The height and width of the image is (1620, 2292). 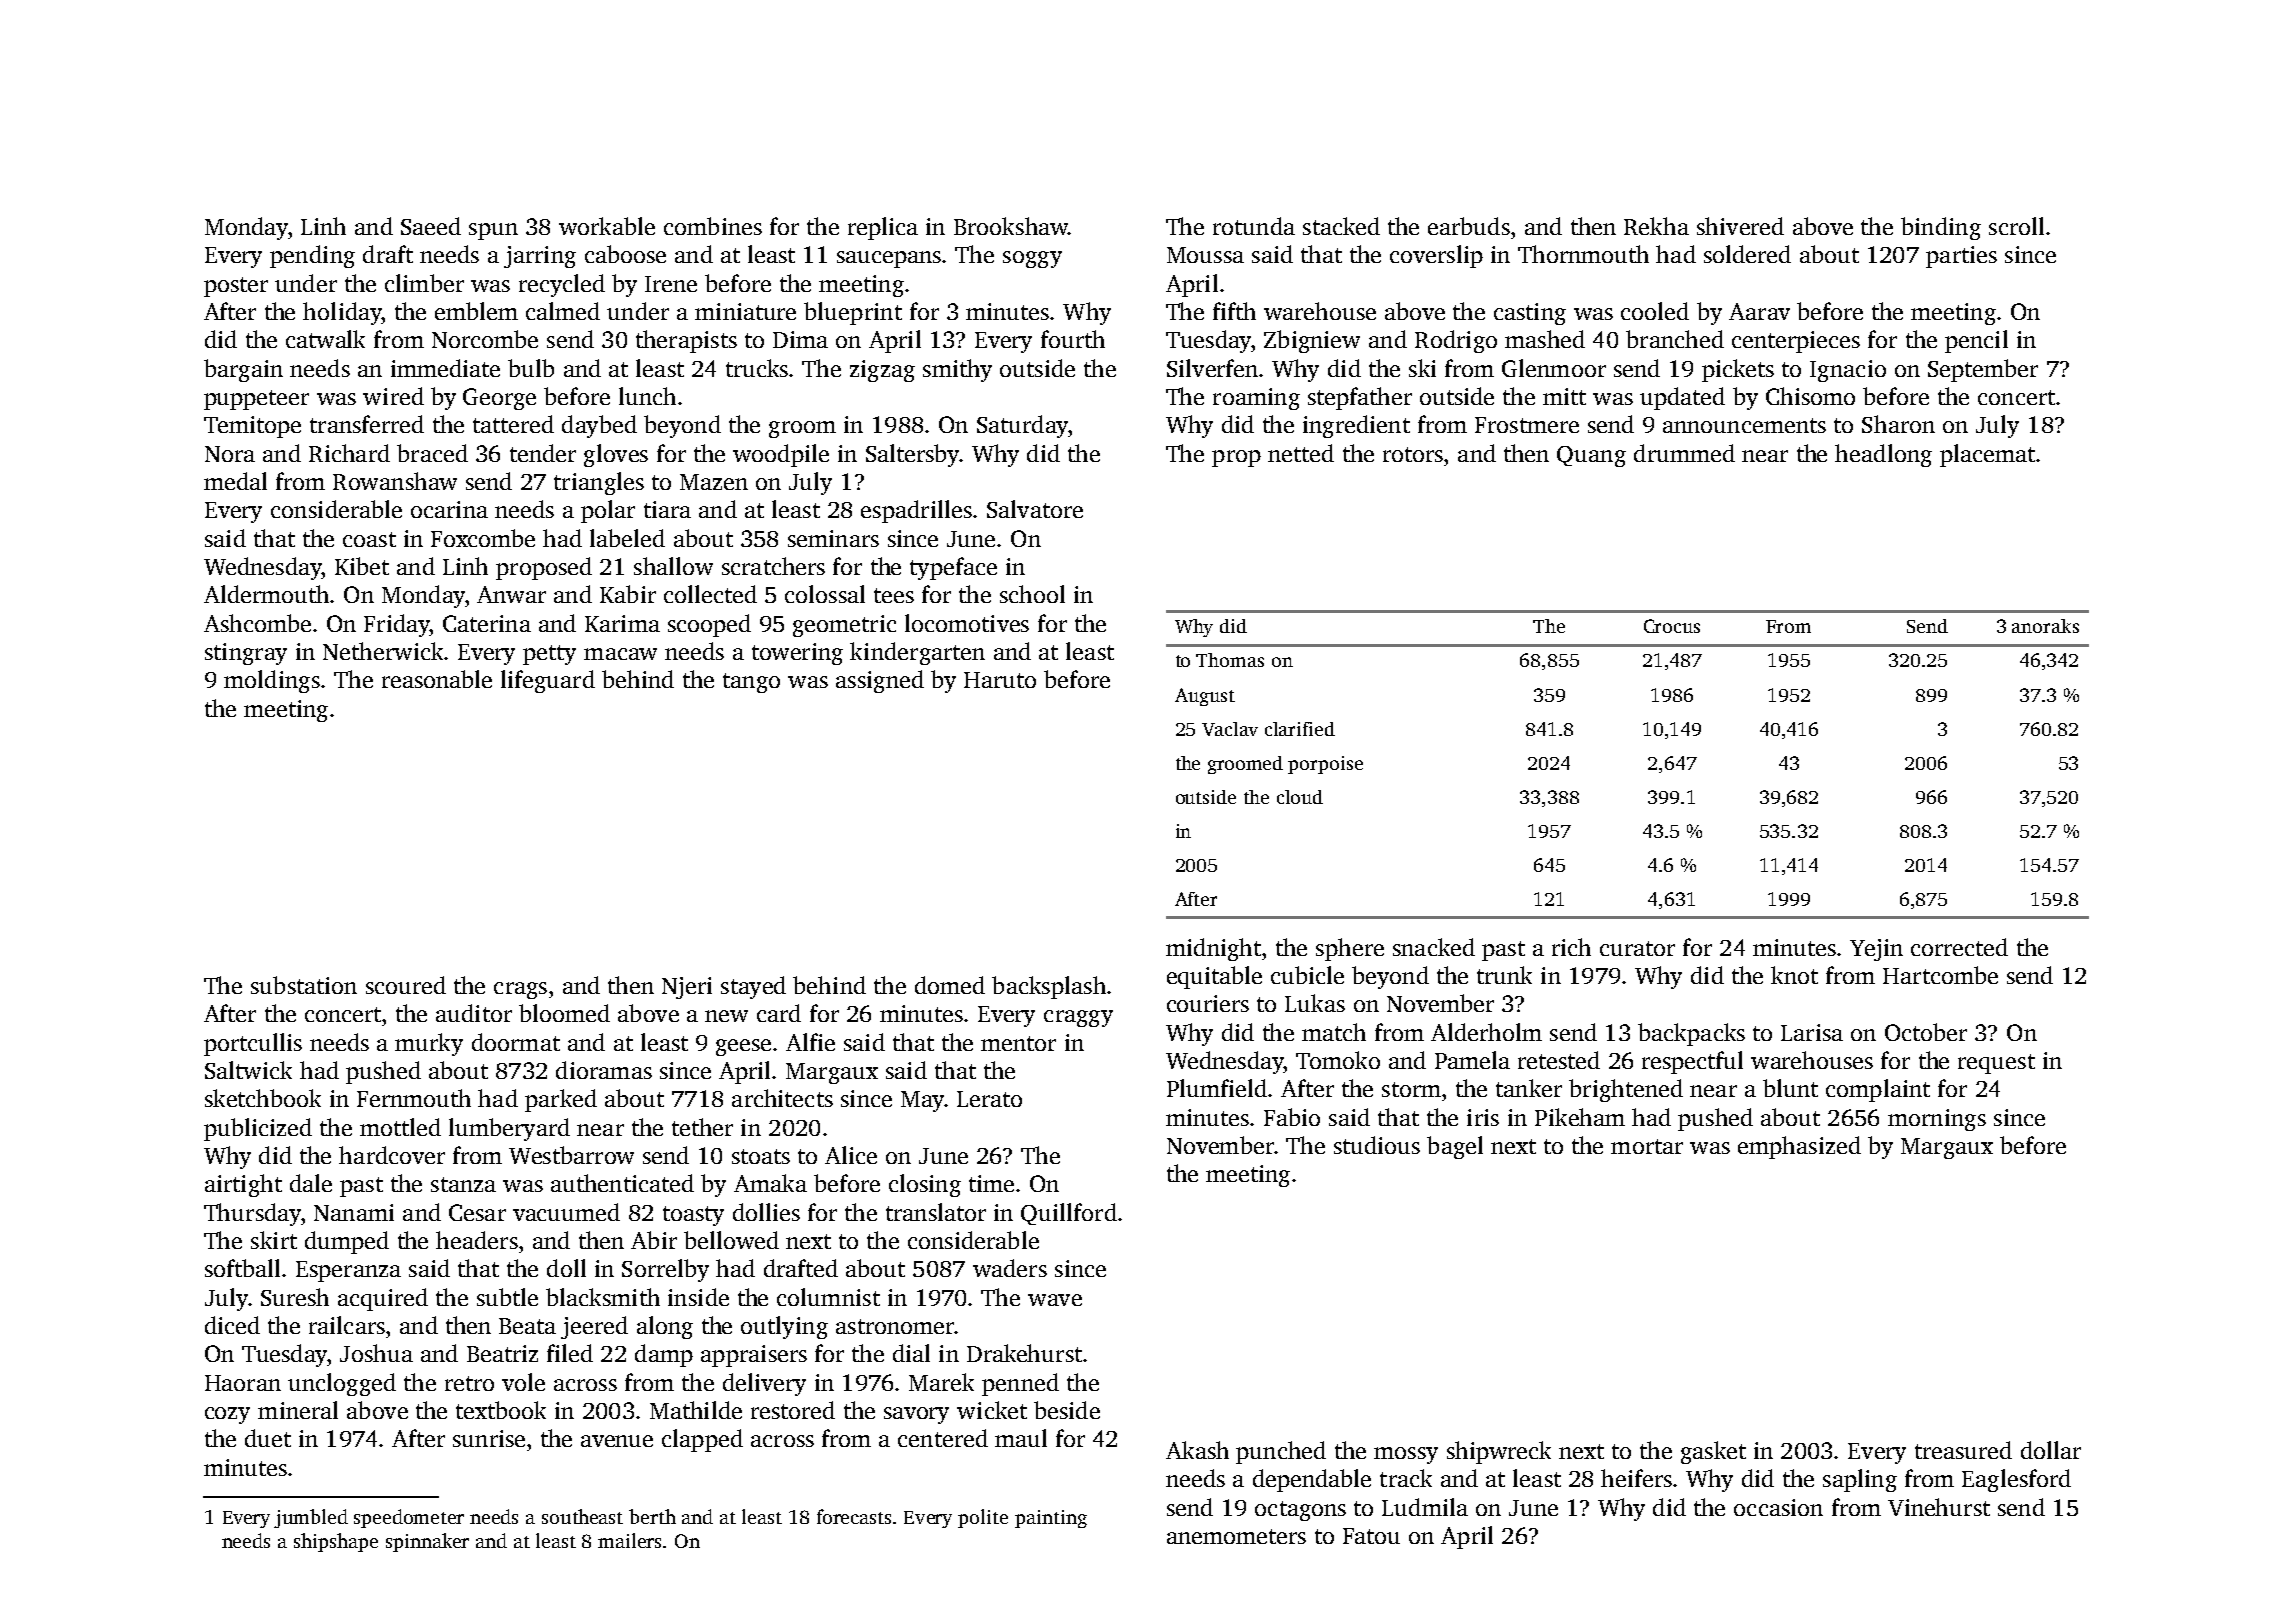 I want to click on speedometer, so click(x=409, y=1518).
